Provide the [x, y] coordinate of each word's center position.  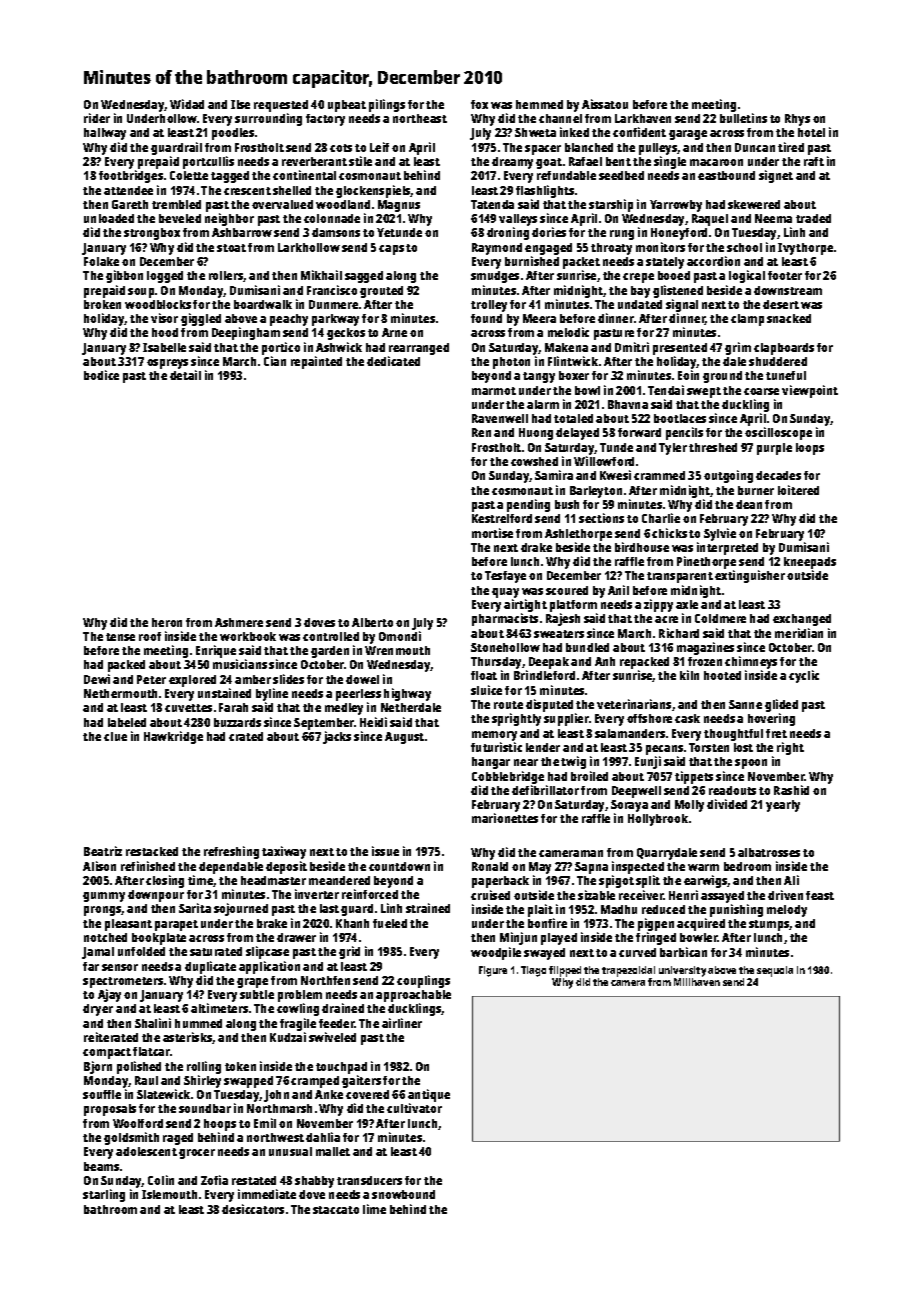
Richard [679, 633]
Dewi [97, 679]
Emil [265, 1123]
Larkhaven [643, 118]
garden [330, 652]
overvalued [282, 204]
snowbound [403, 1194]
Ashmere [239, 622]
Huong [536, 434]
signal [682, 305]
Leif [379, 147]
